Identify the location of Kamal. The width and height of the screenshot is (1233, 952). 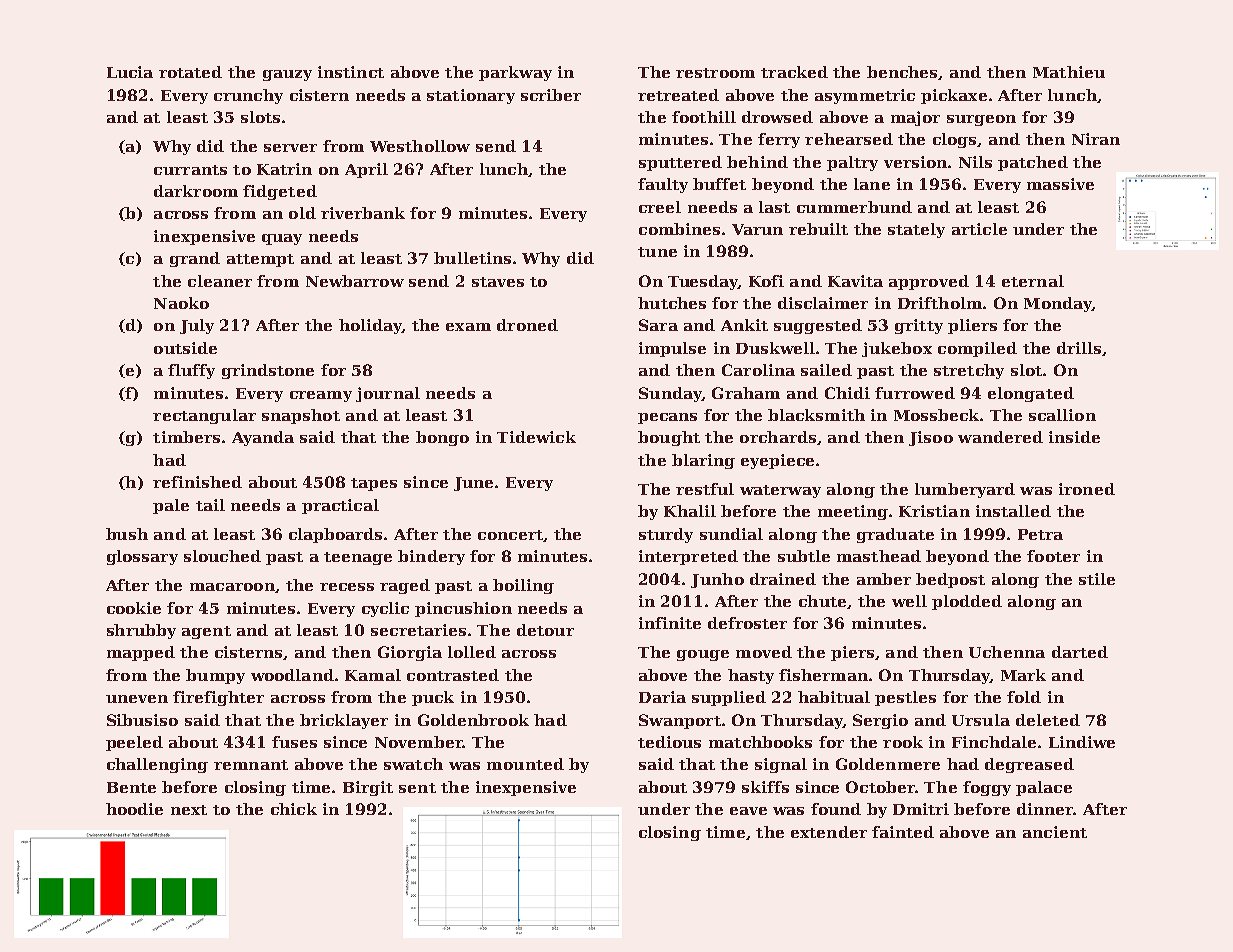
(373, 675).
